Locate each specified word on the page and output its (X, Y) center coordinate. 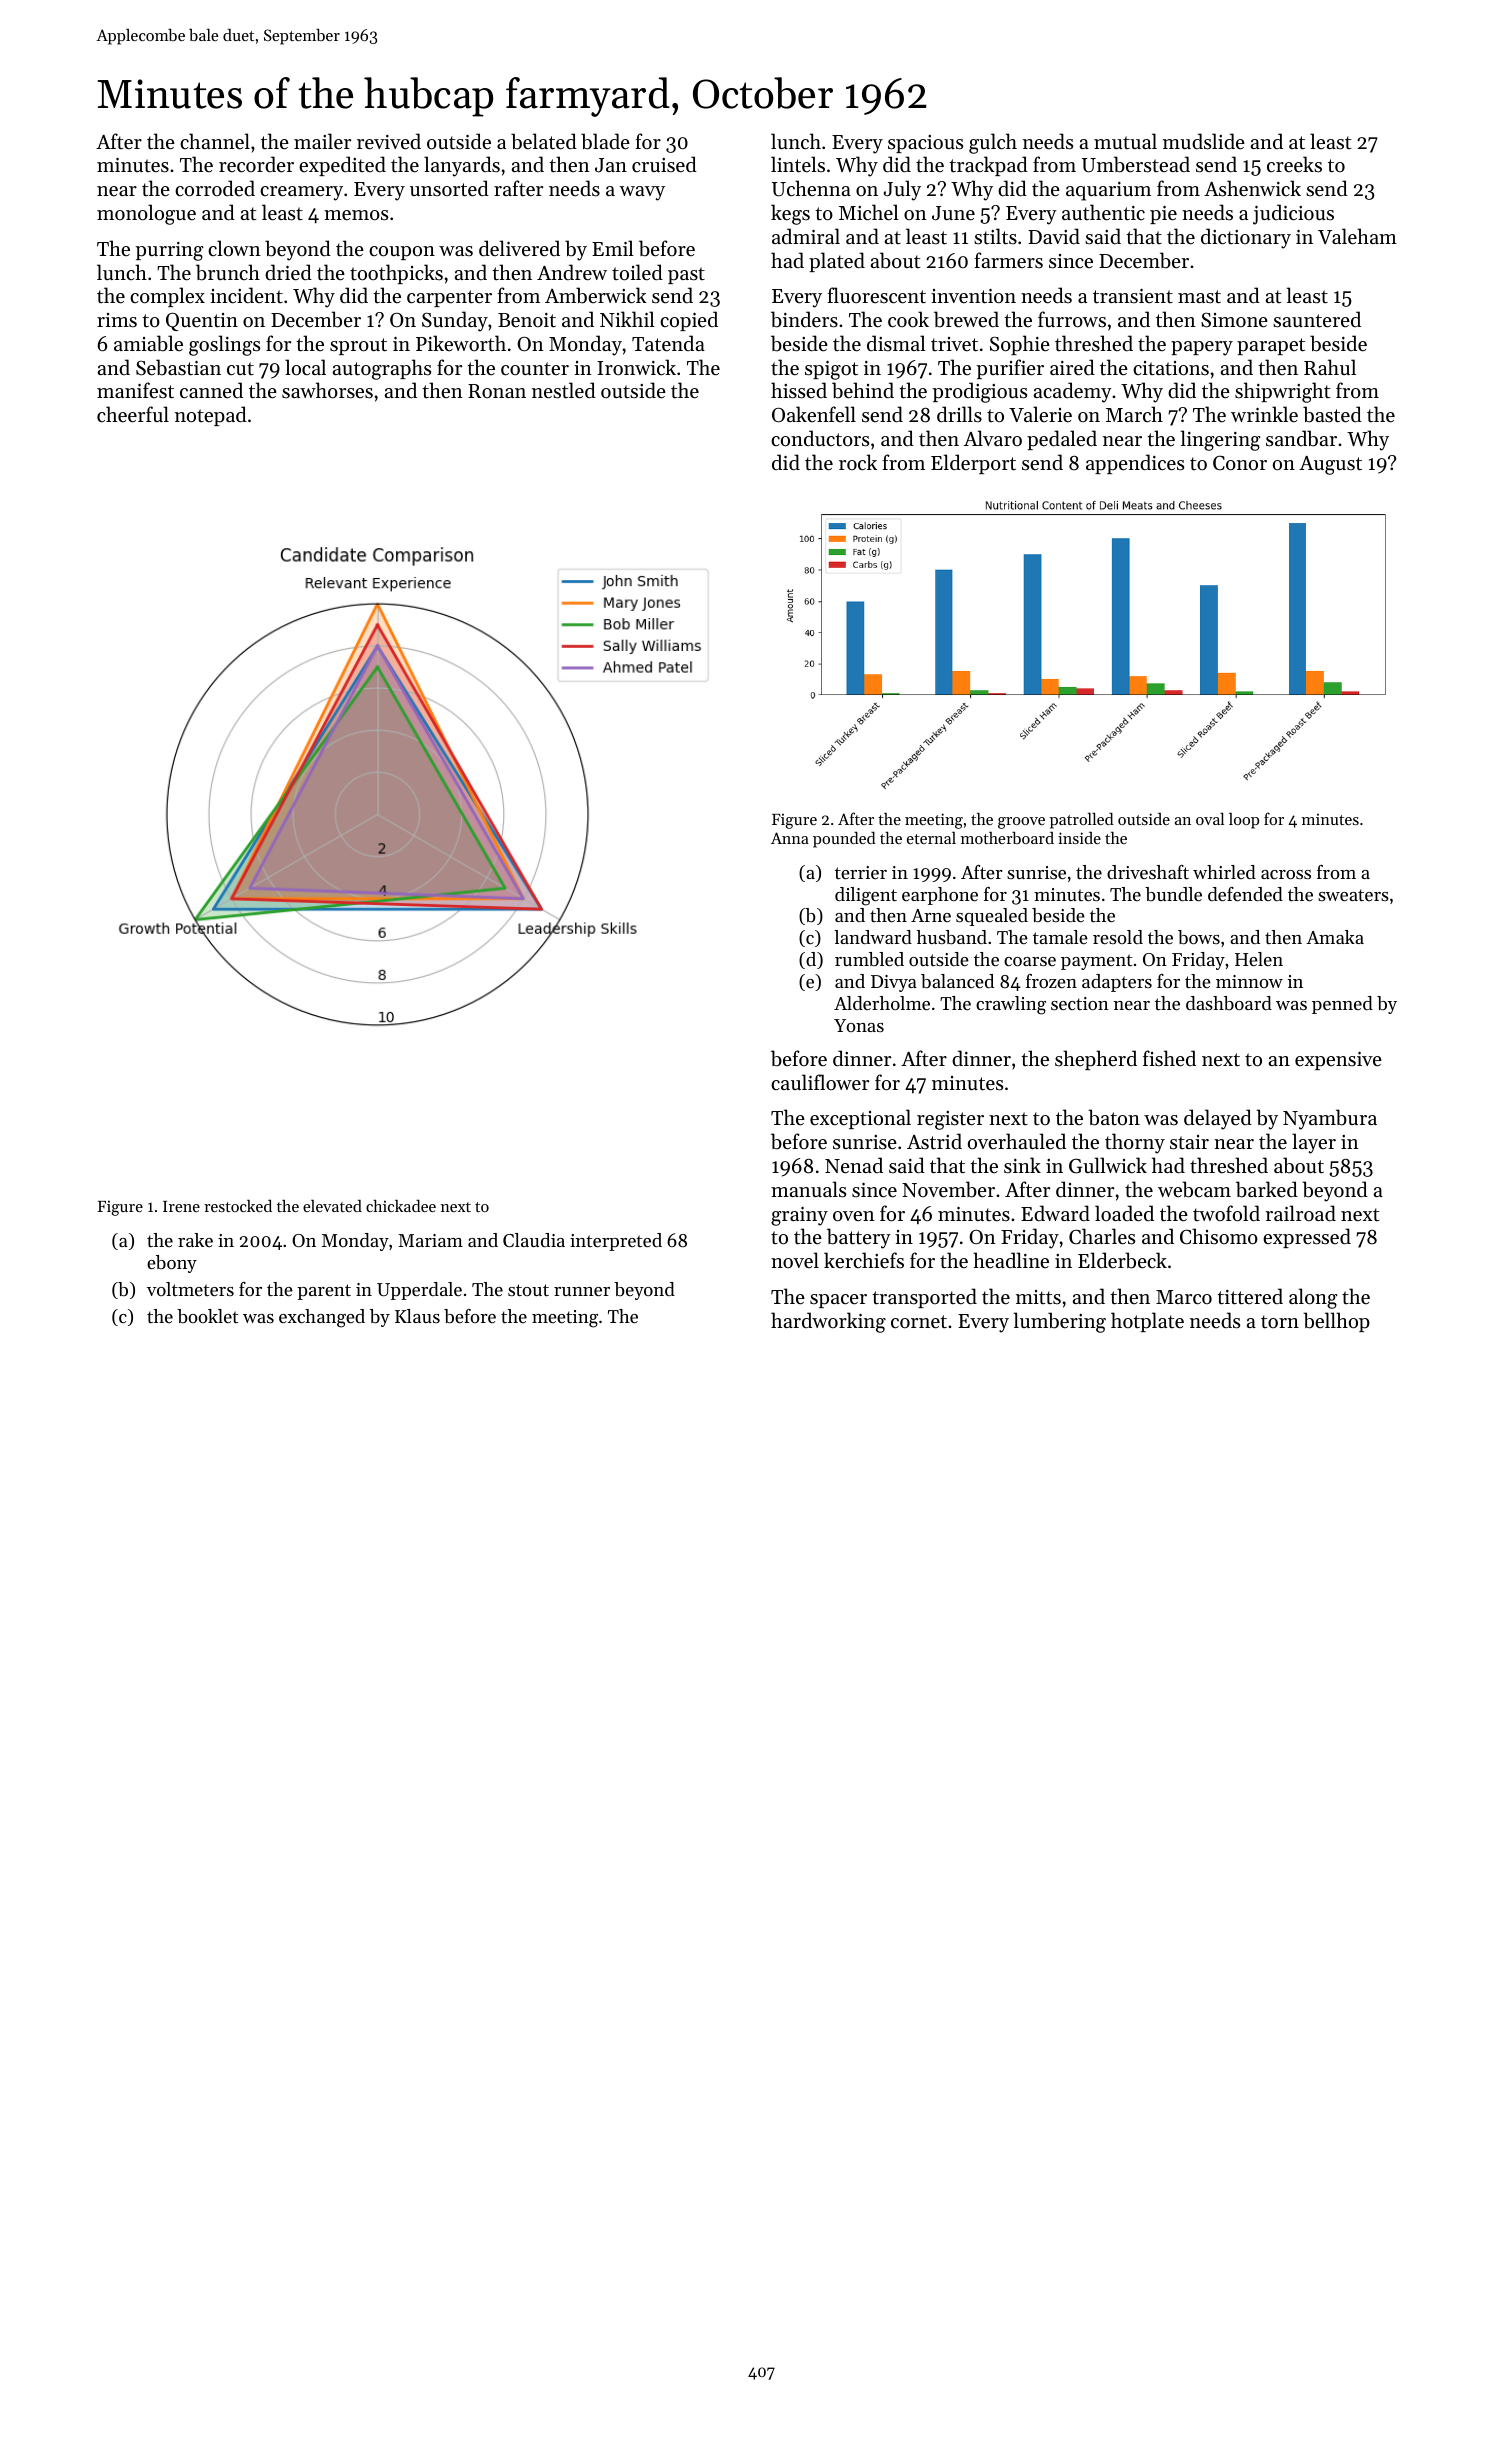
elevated (332, 1206)
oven (854, 1216)
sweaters (1353, 895)
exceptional (860, 1119)
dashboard (1229, 1003)
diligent (866, 896)
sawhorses (327, 390)
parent (324, 1292)
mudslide (1204, 141)
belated (544, 141)
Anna (790, 838)
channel (215, 141)
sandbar (1301, 438)
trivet (954, 344)
